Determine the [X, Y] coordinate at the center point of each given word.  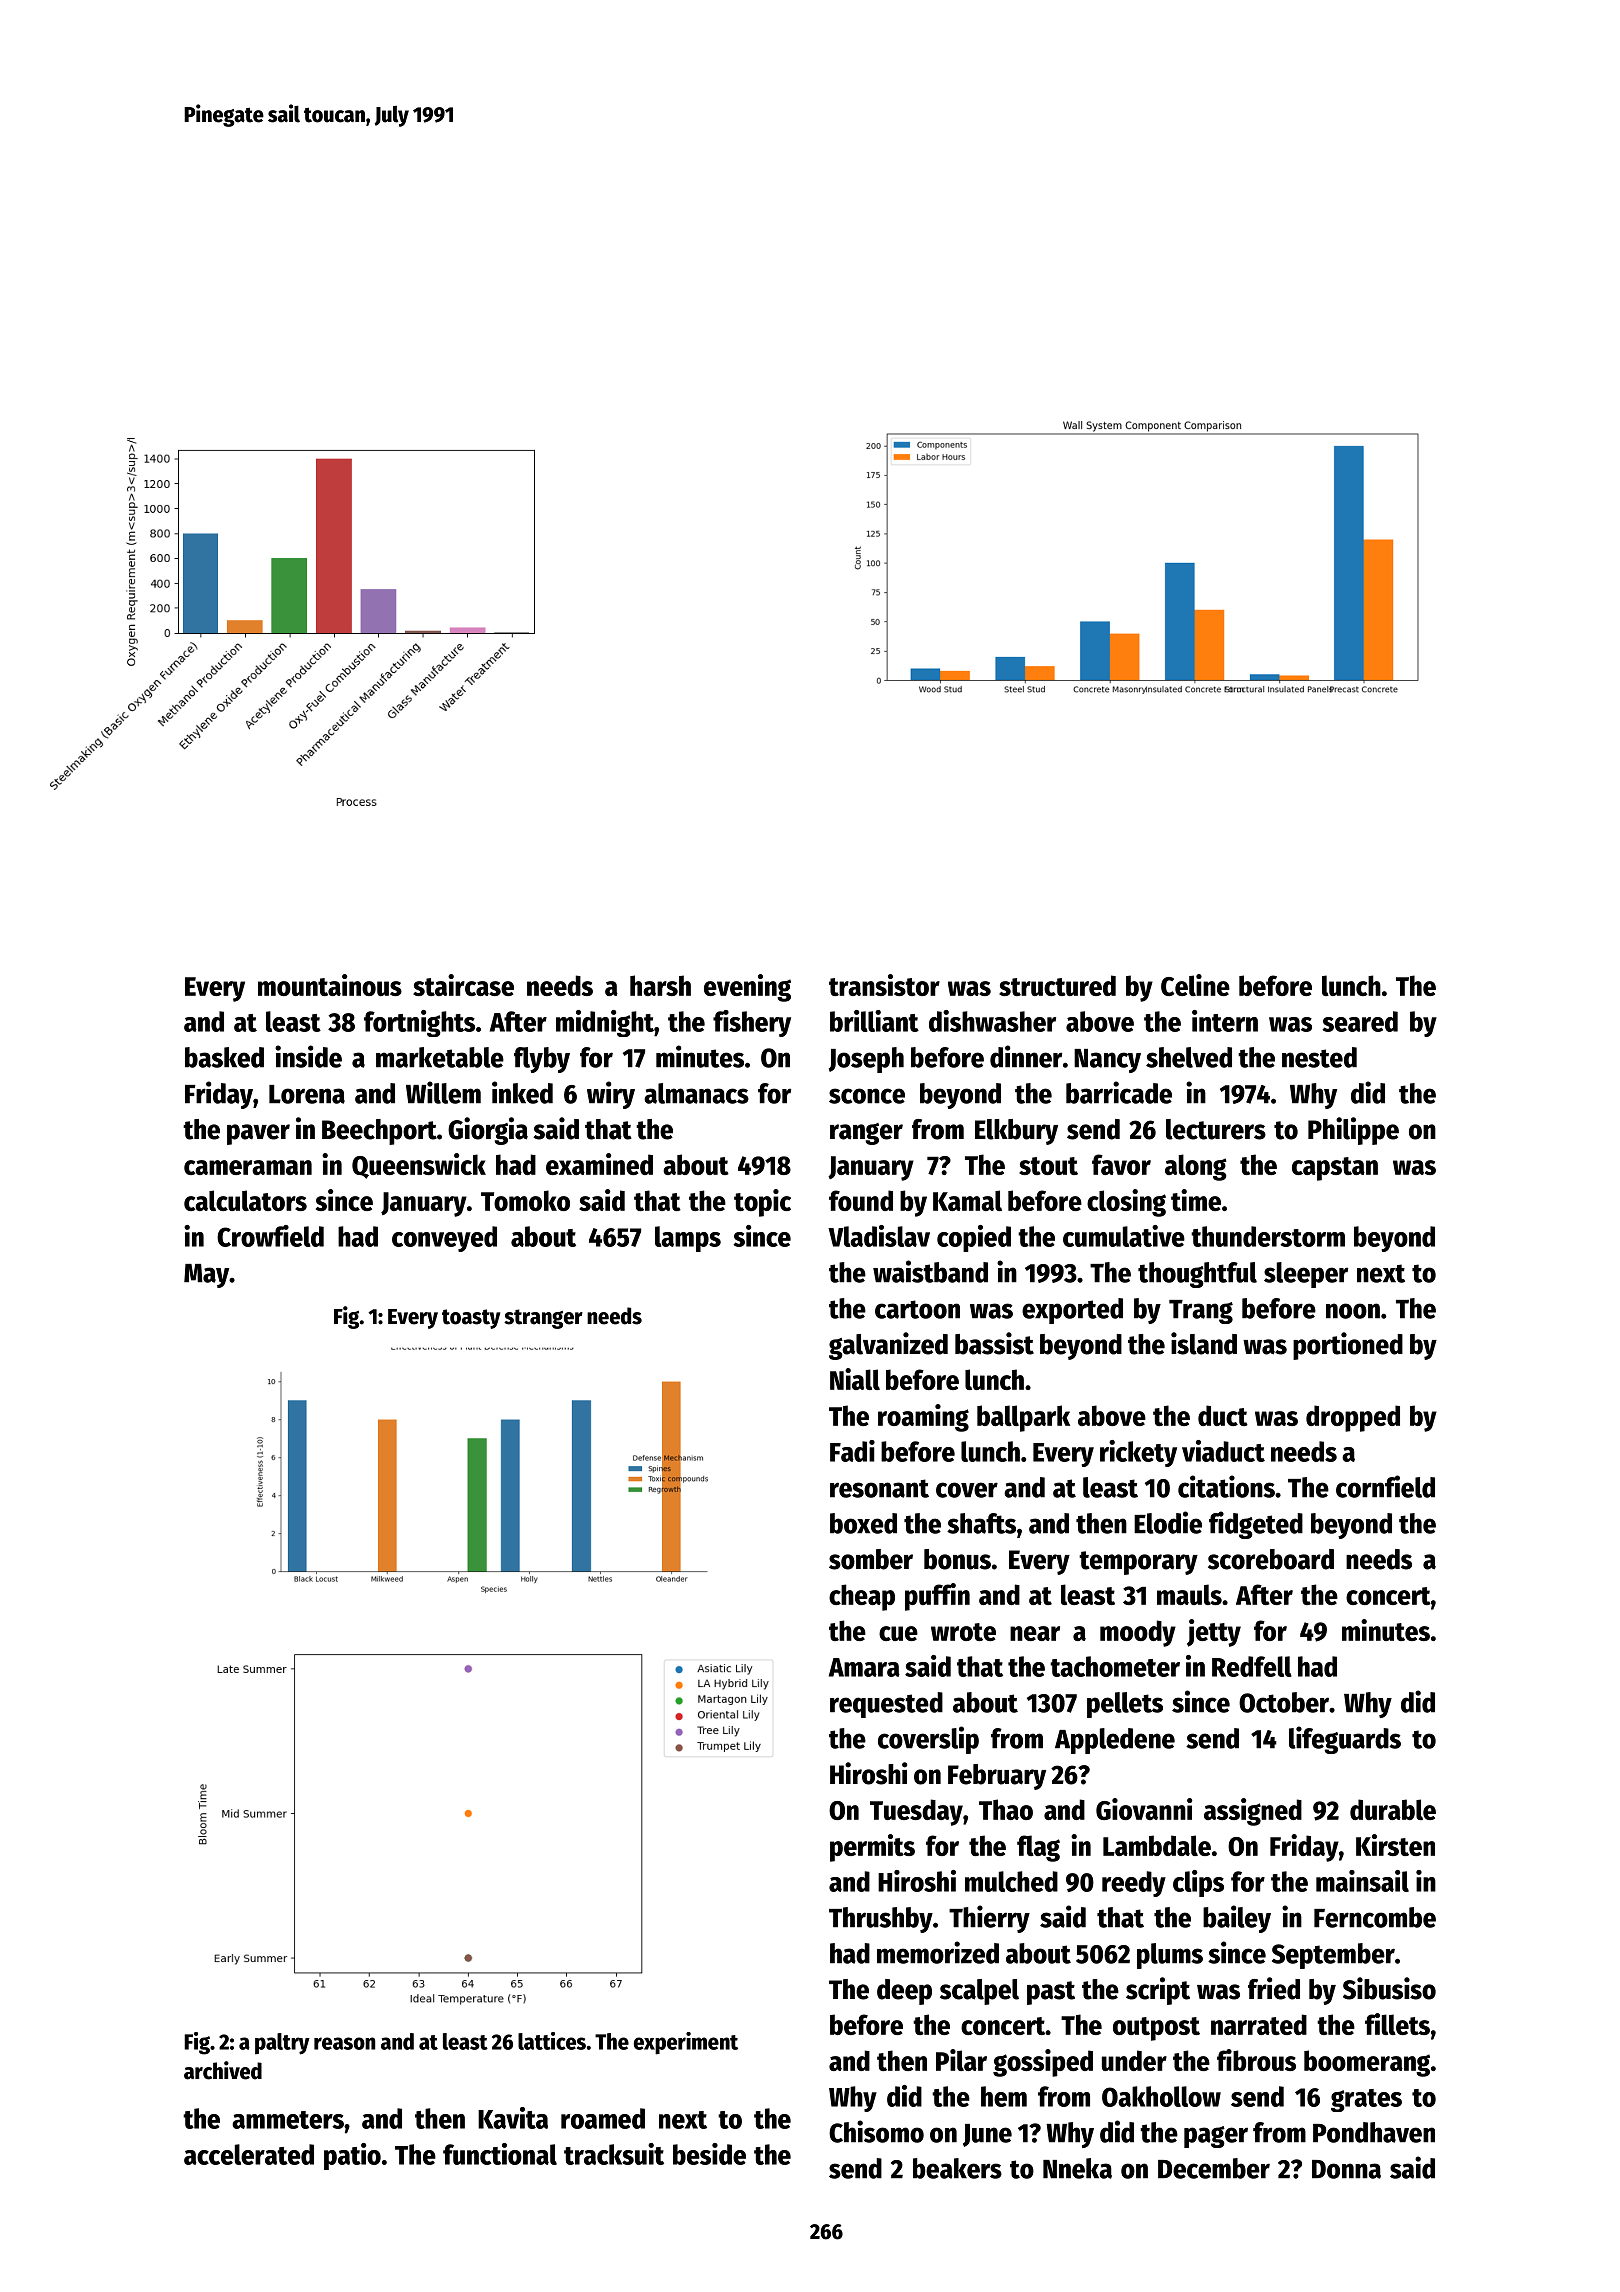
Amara [864, 1667]
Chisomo [876, 2131]
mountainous [330, 985]
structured [1057, 985]
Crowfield [270, 1236]
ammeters [288, 2120]
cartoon [917, 1309]
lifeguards [1345, 1740]
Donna [1346, 2169]
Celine [1195, 985]
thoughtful [1197, 1275]
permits [872, 1848]
